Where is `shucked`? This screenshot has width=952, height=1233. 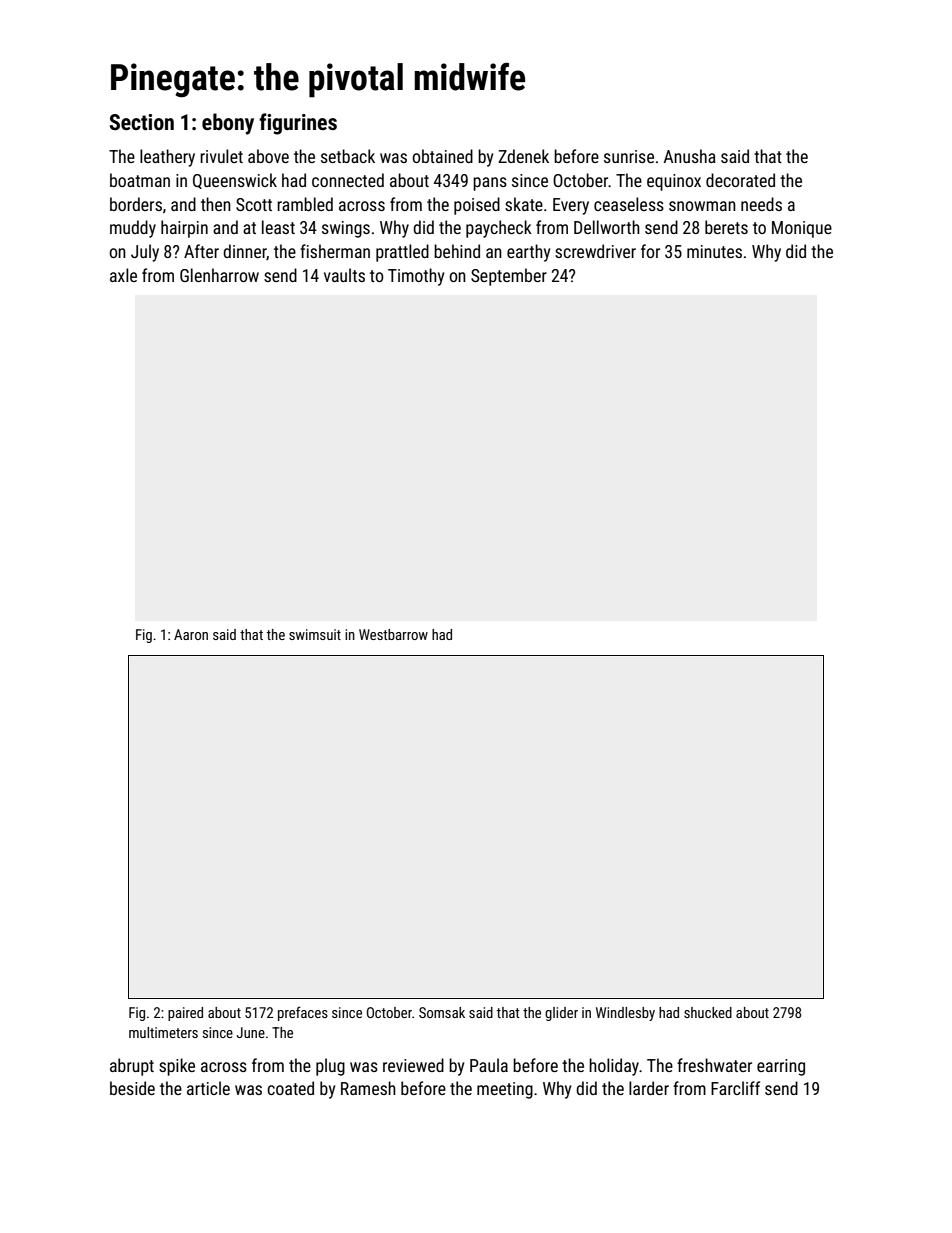
shucked is located at coordinates (708, 1012).
